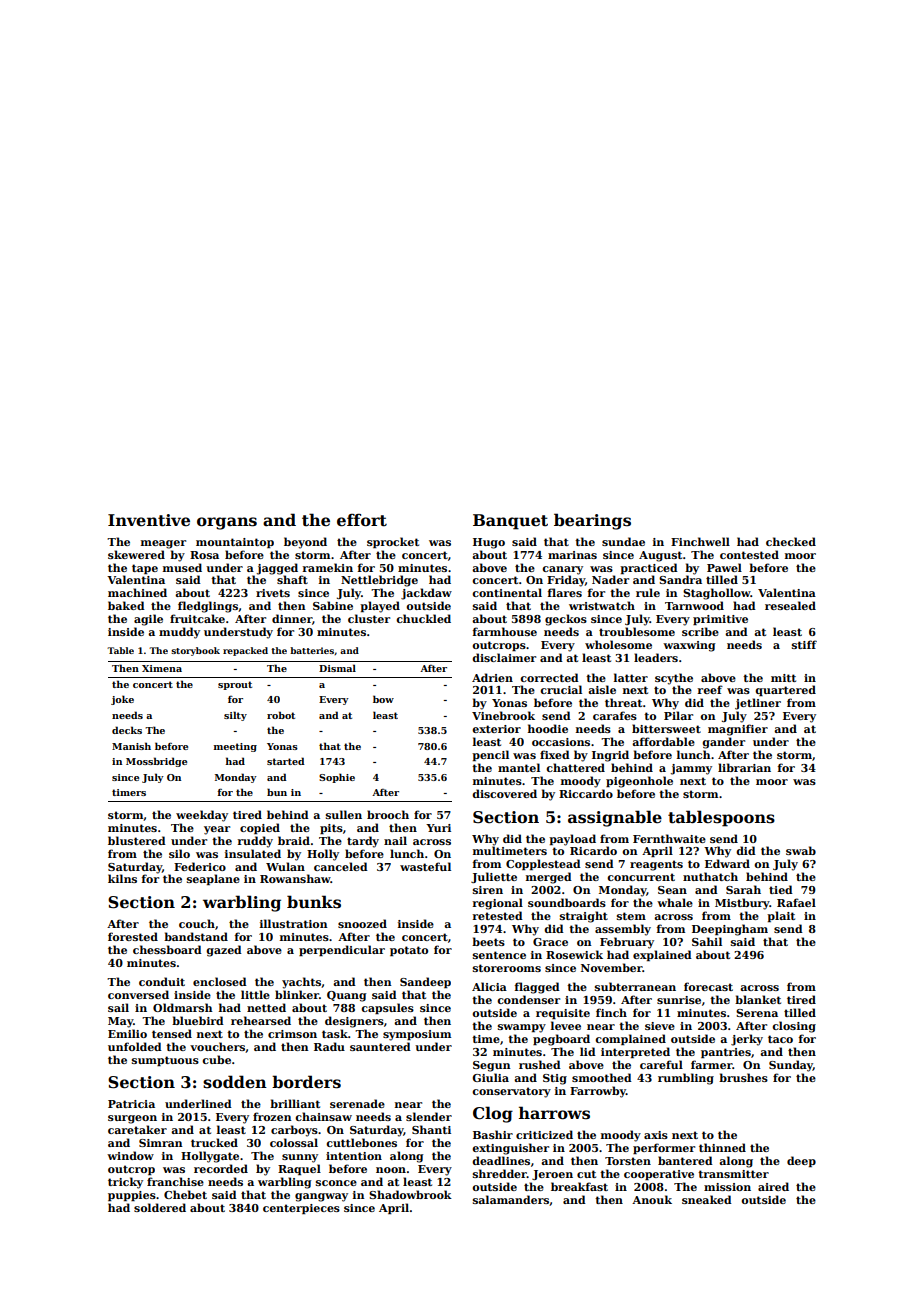 The image size is (924, 1308). I want to click on librarian, so click(744, 767).
